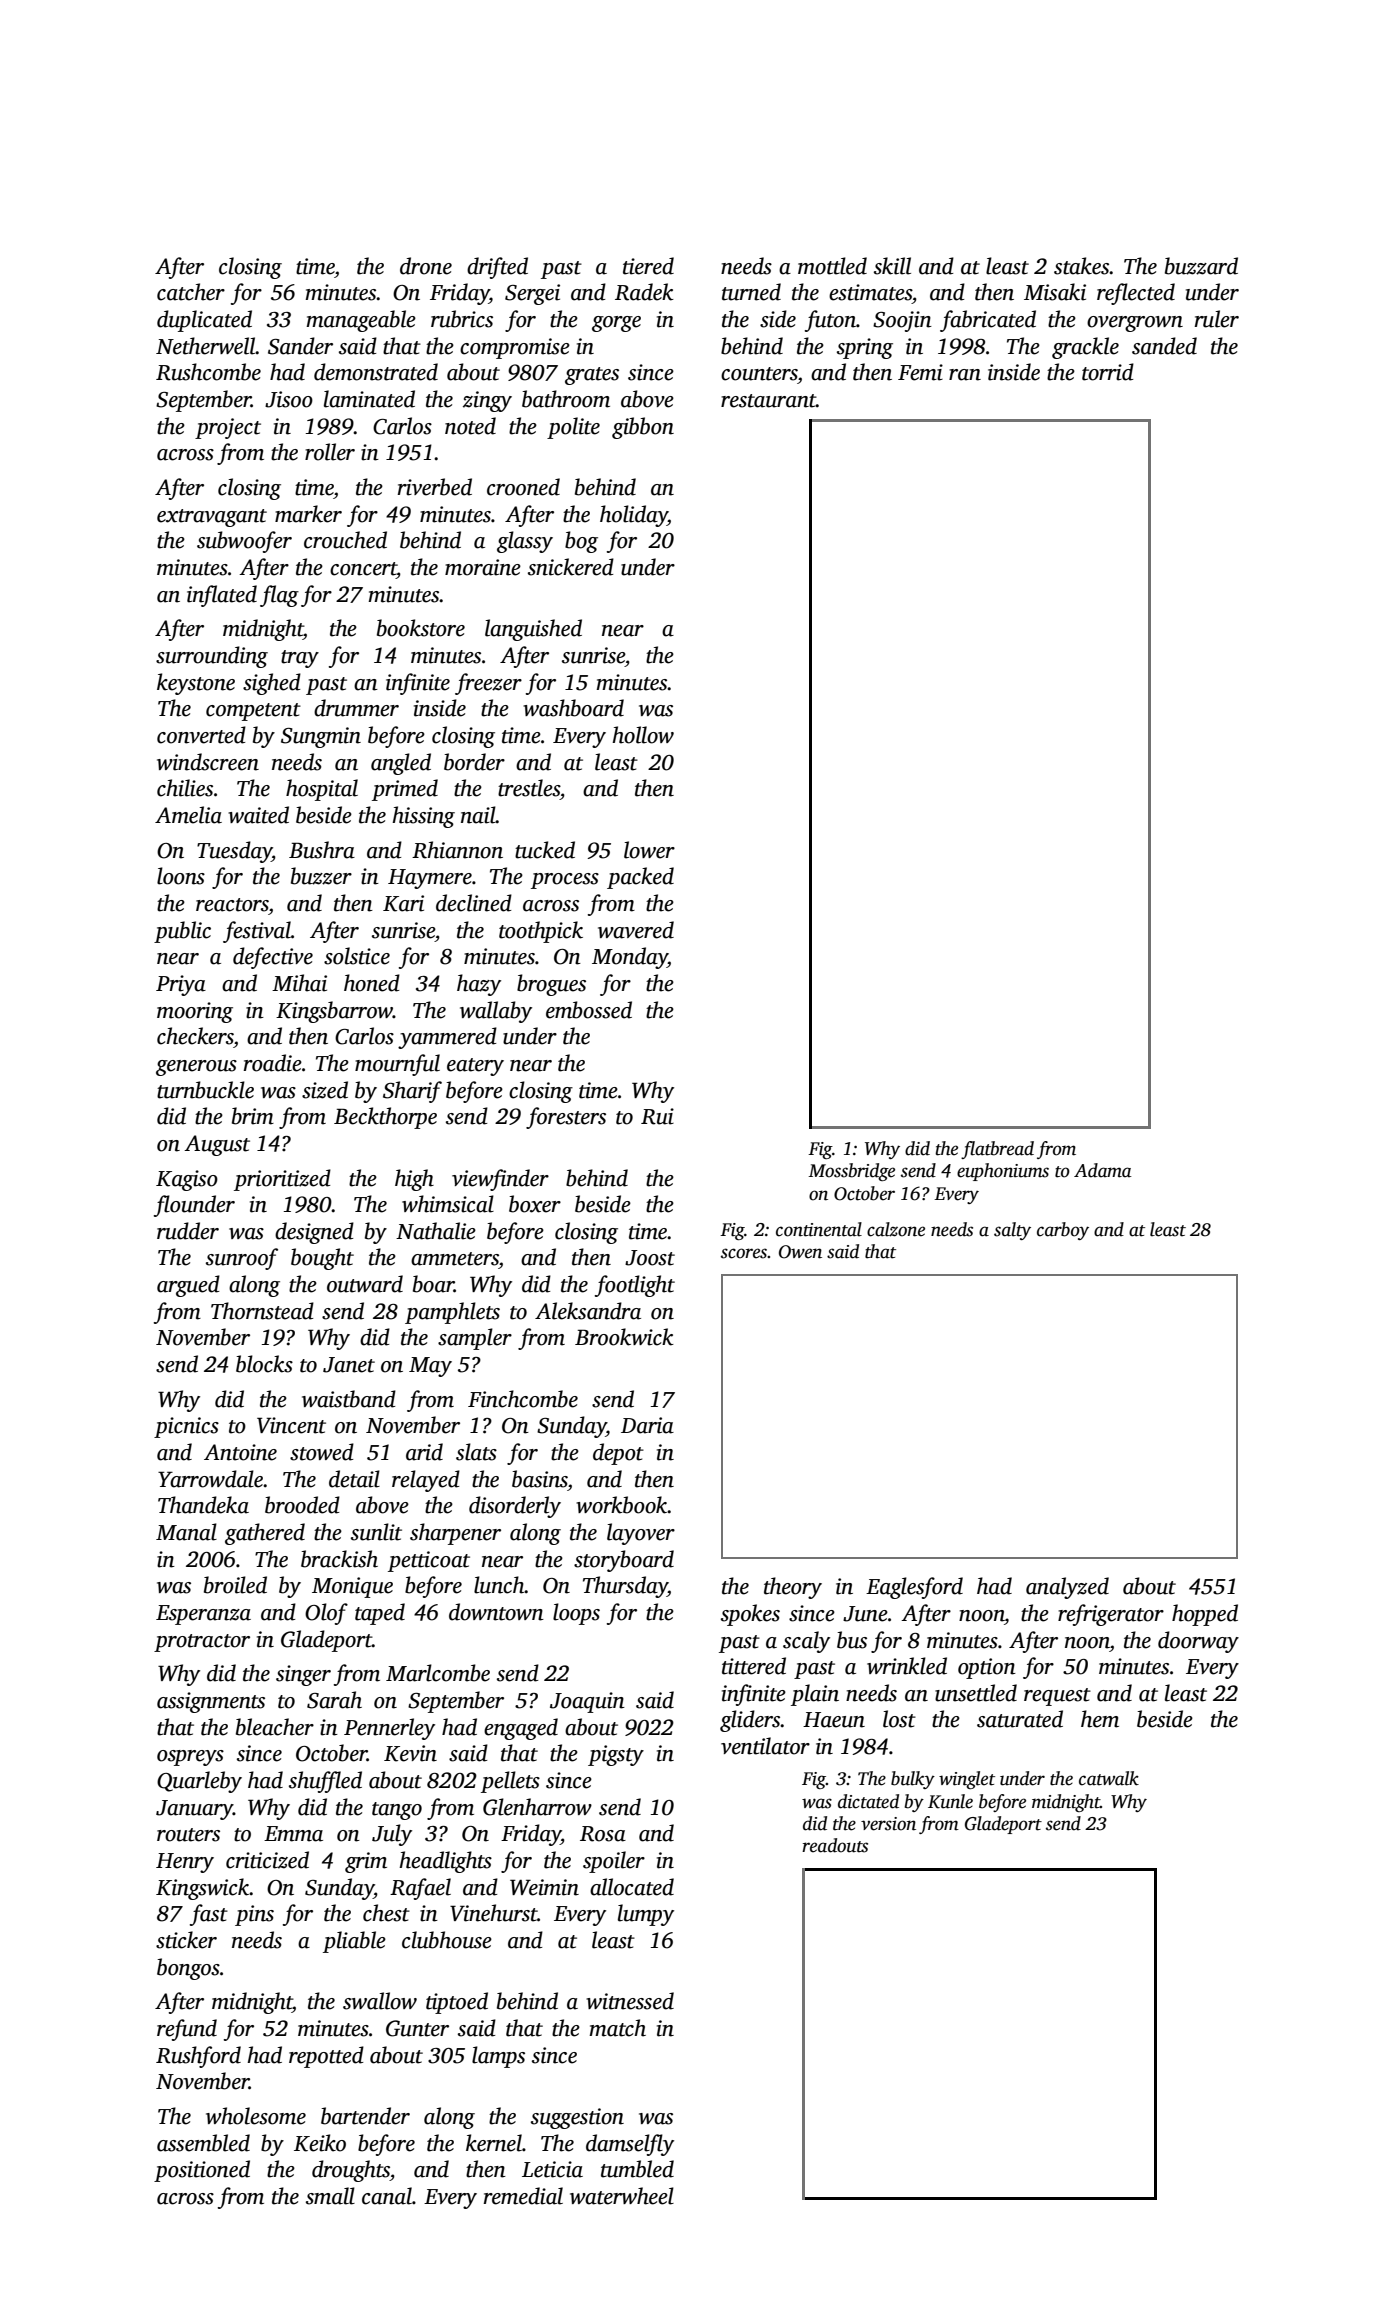 The height and width of the page is (2297, 1395). I want to click on Daria, so click(647, 1425).
